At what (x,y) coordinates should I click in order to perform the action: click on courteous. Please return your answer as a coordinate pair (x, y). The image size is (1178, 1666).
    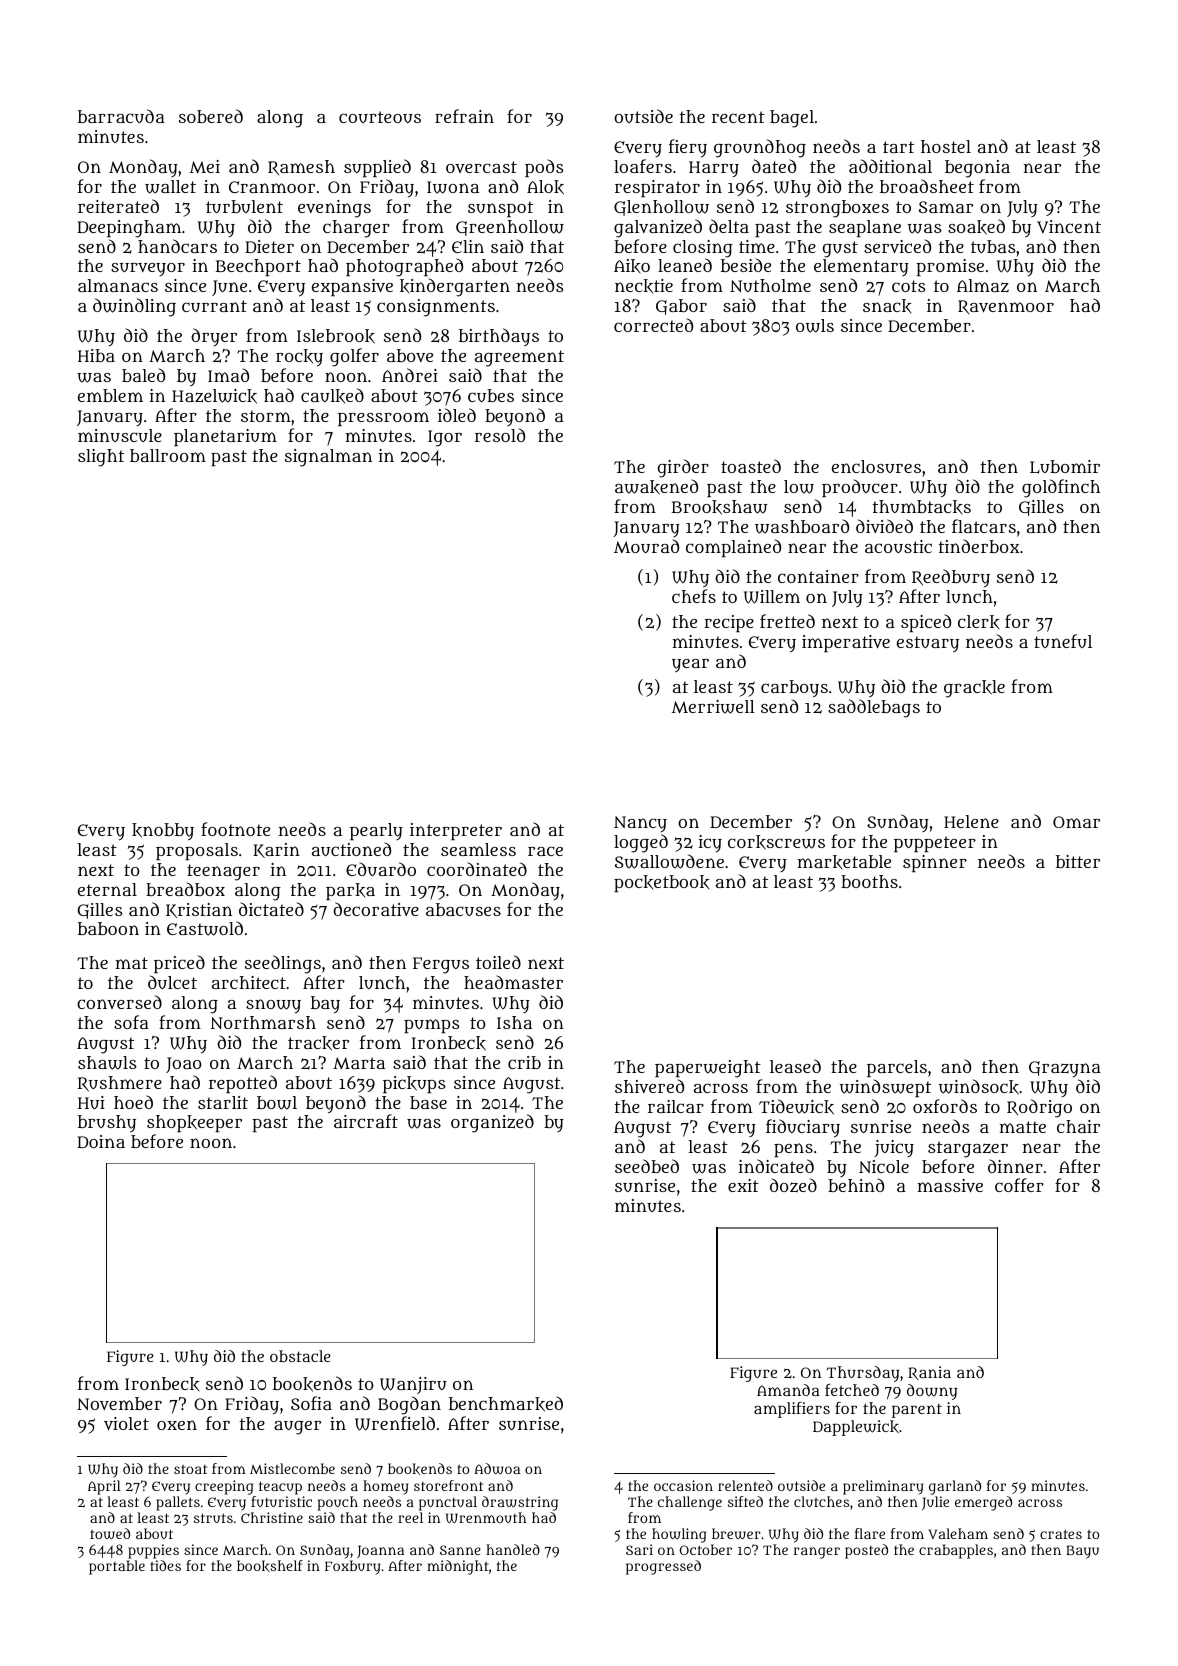
    Looking at the image, I should click on (380, 117).
